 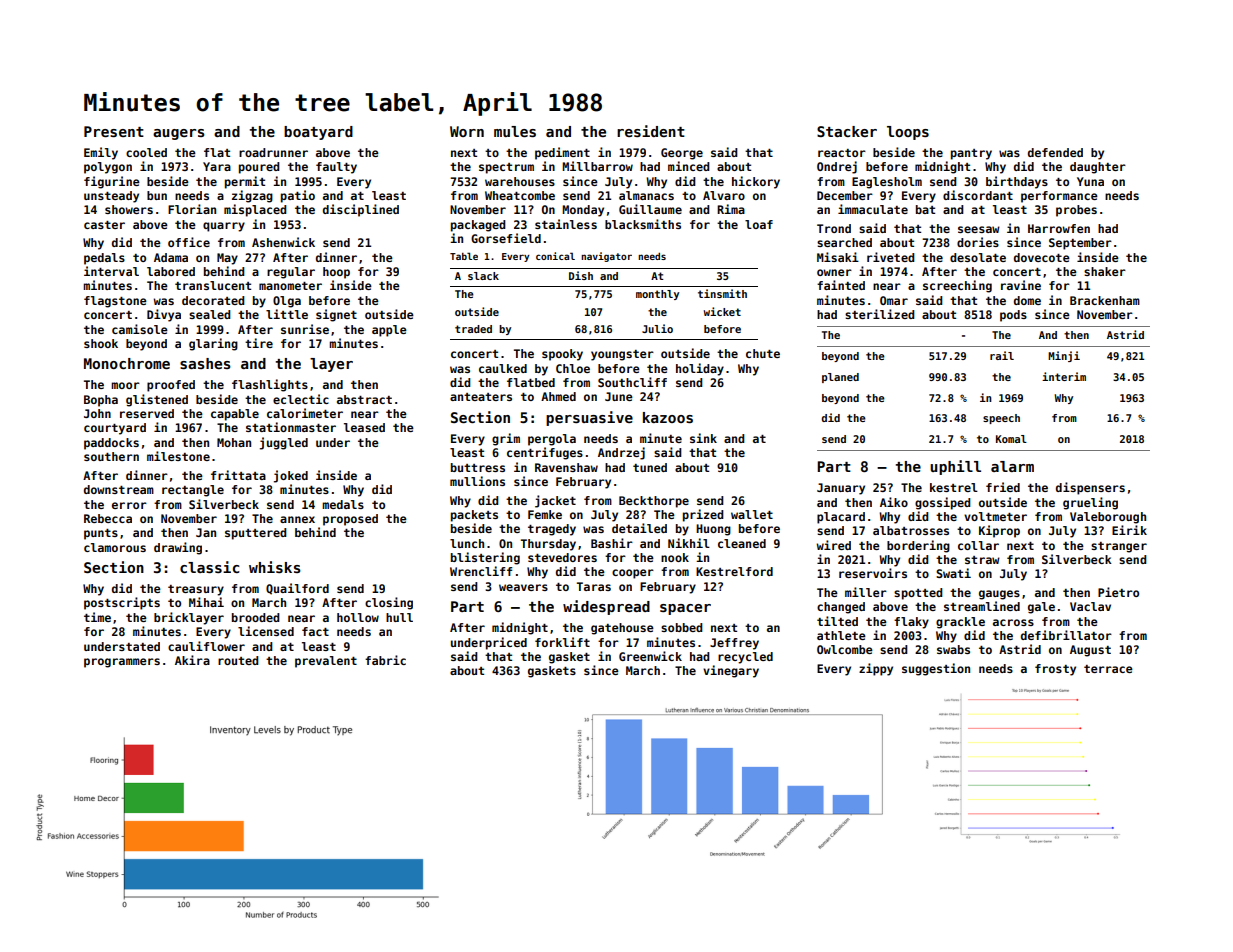 I want to click on quarry, so click(x=224, y=227).
